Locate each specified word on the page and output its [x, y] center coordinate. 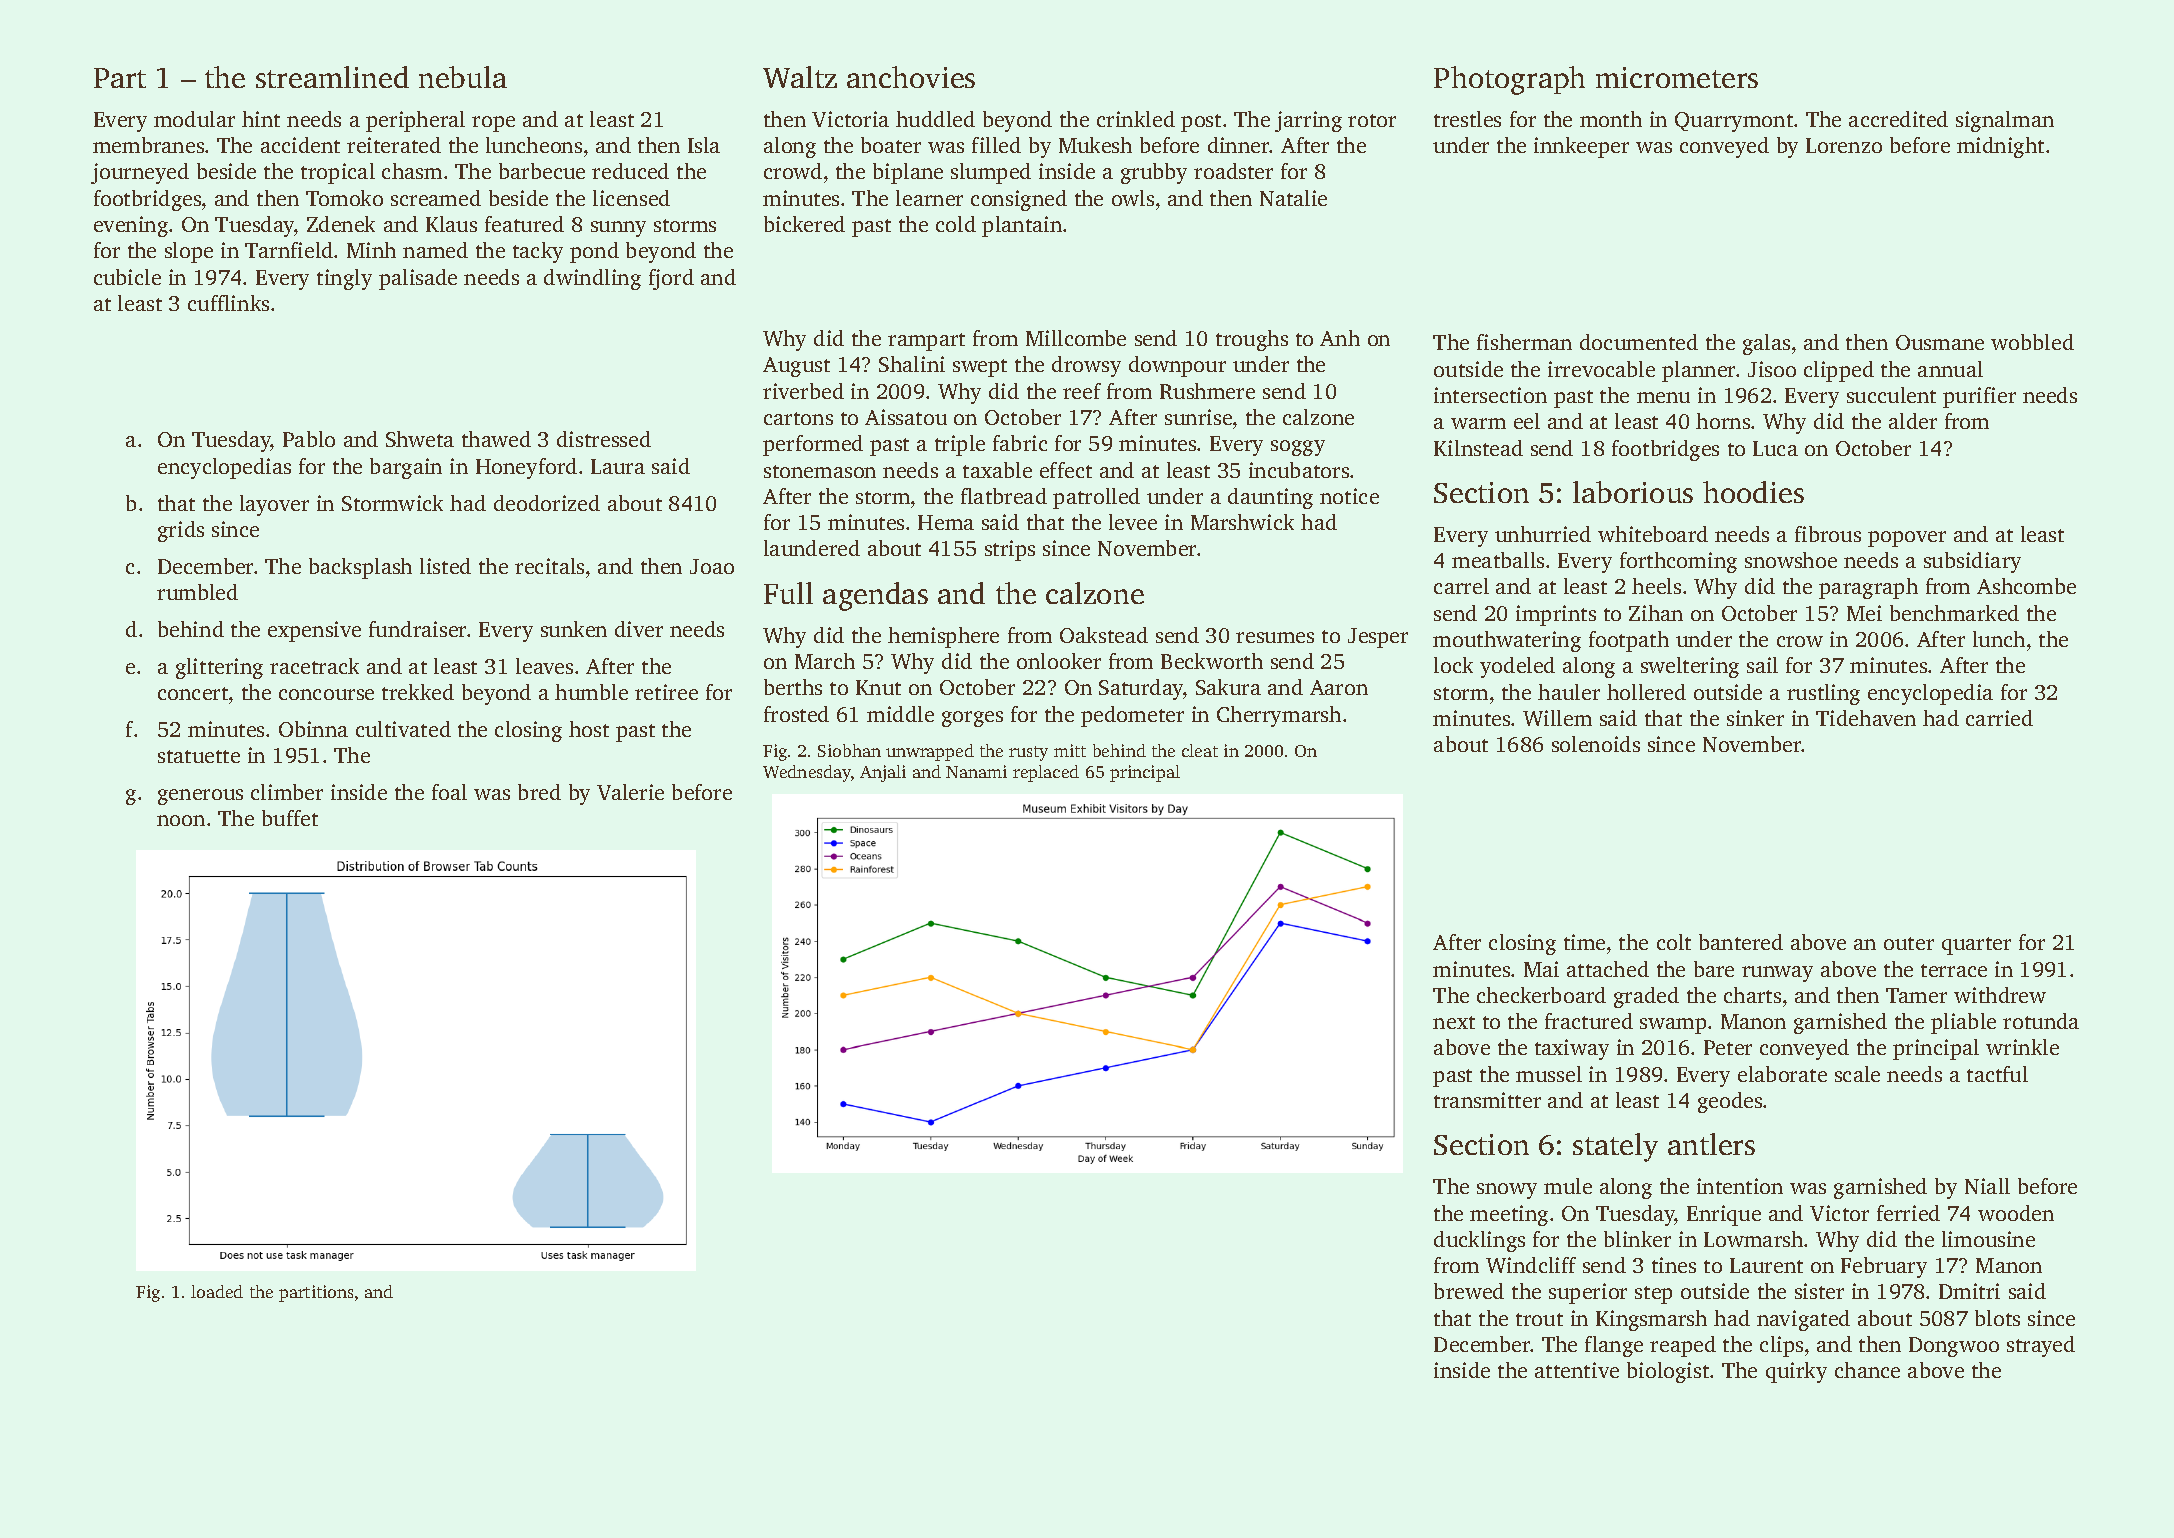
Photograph [1509, 80]
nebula [463, 77]
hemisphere [943, 637]
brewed [1469, 1291]
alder [1913, 421]
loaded [217, 1291]
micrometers [1677, 77]
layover [274, 505]
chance [1867, 1370]
